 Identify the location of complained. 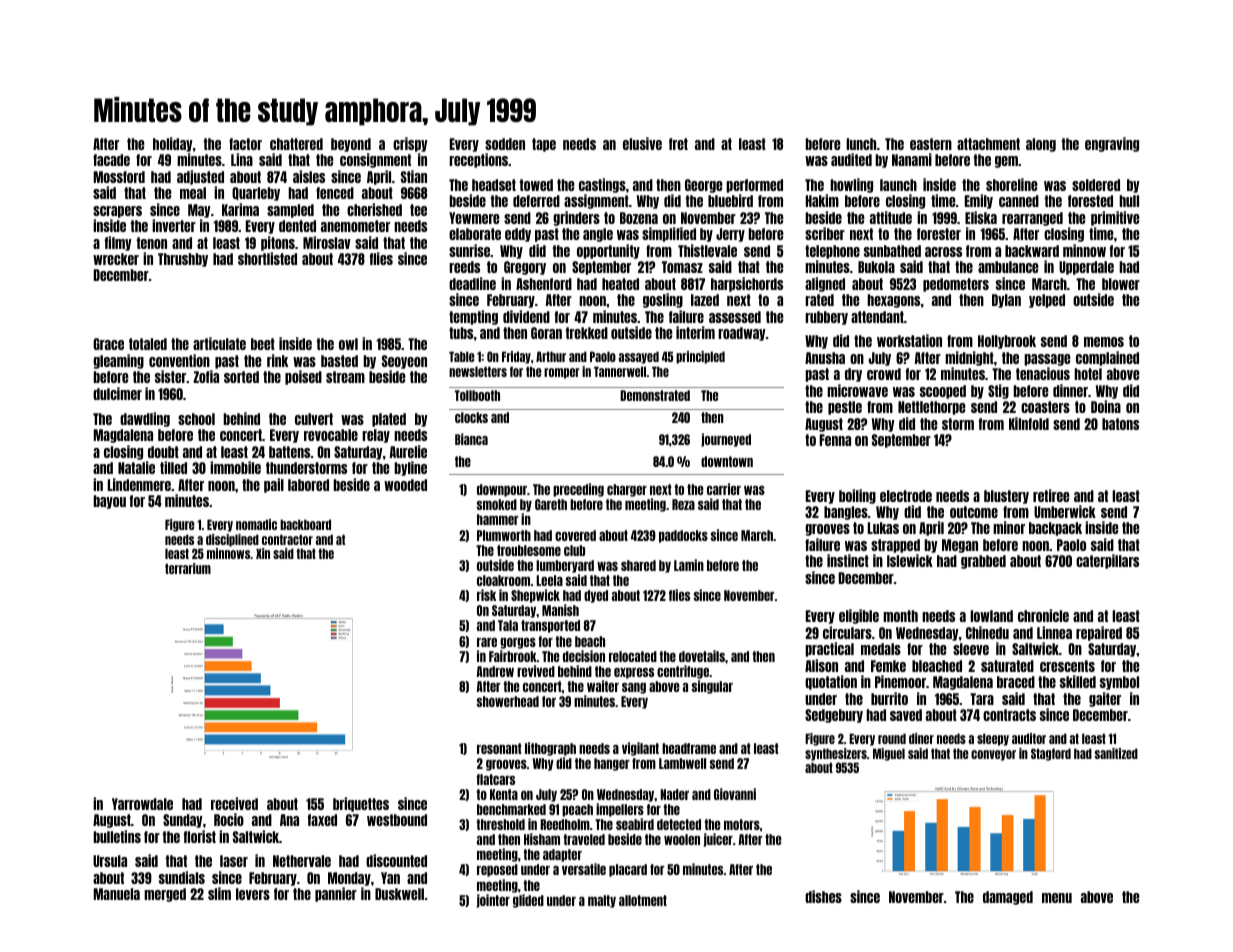
(1107, 358).
